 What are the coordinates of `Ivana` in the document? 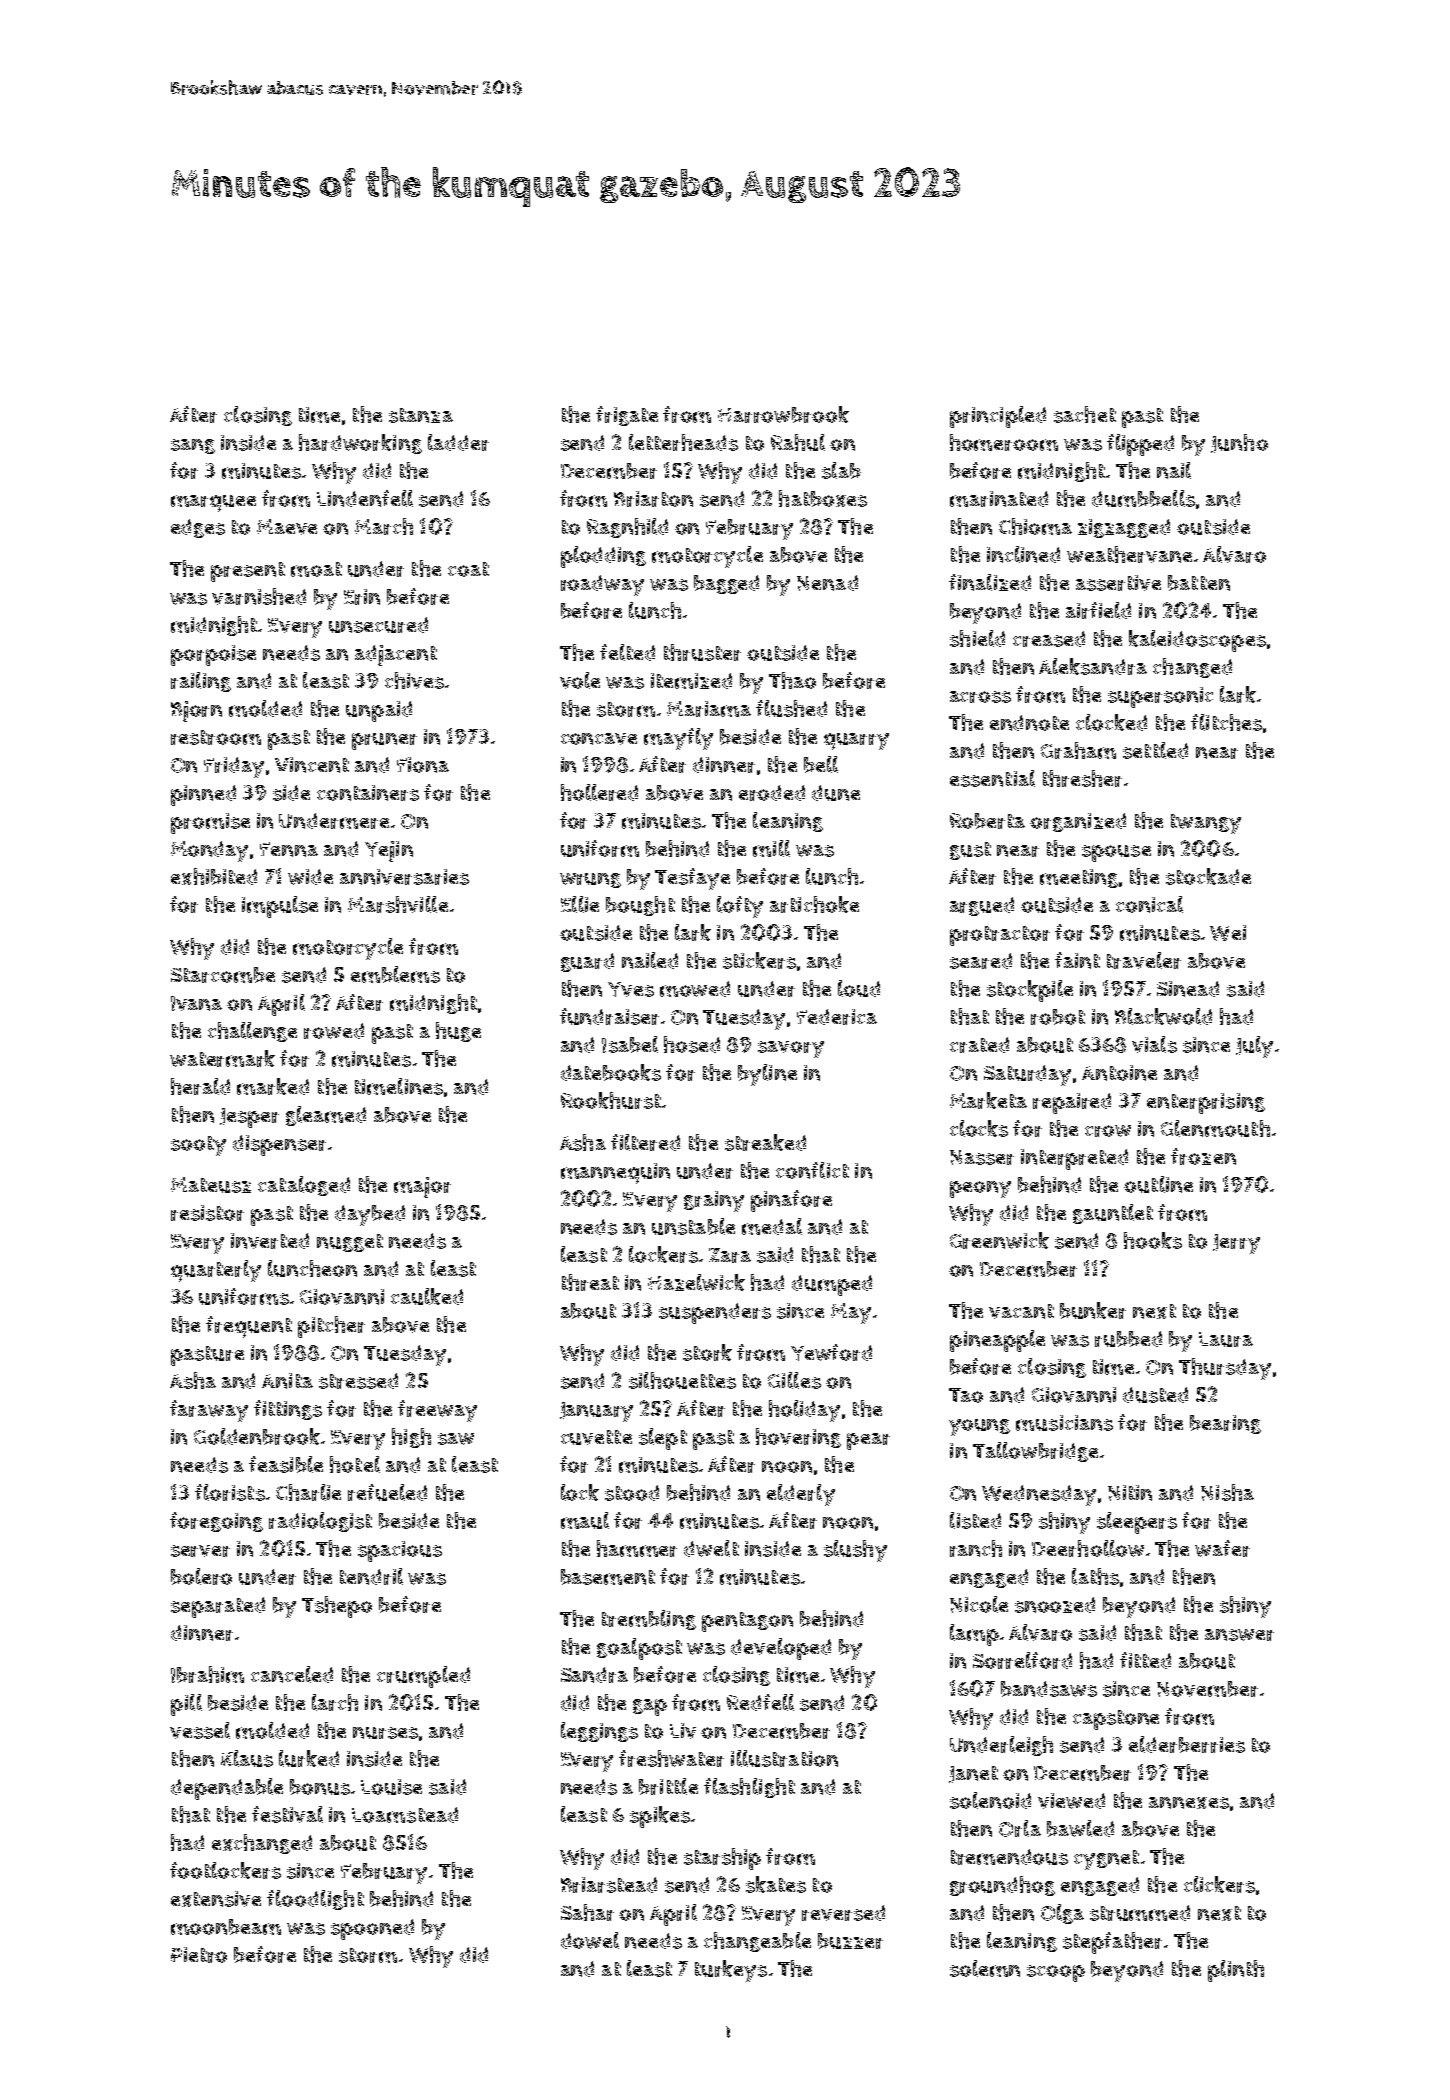 It's located at (196, 1003).
